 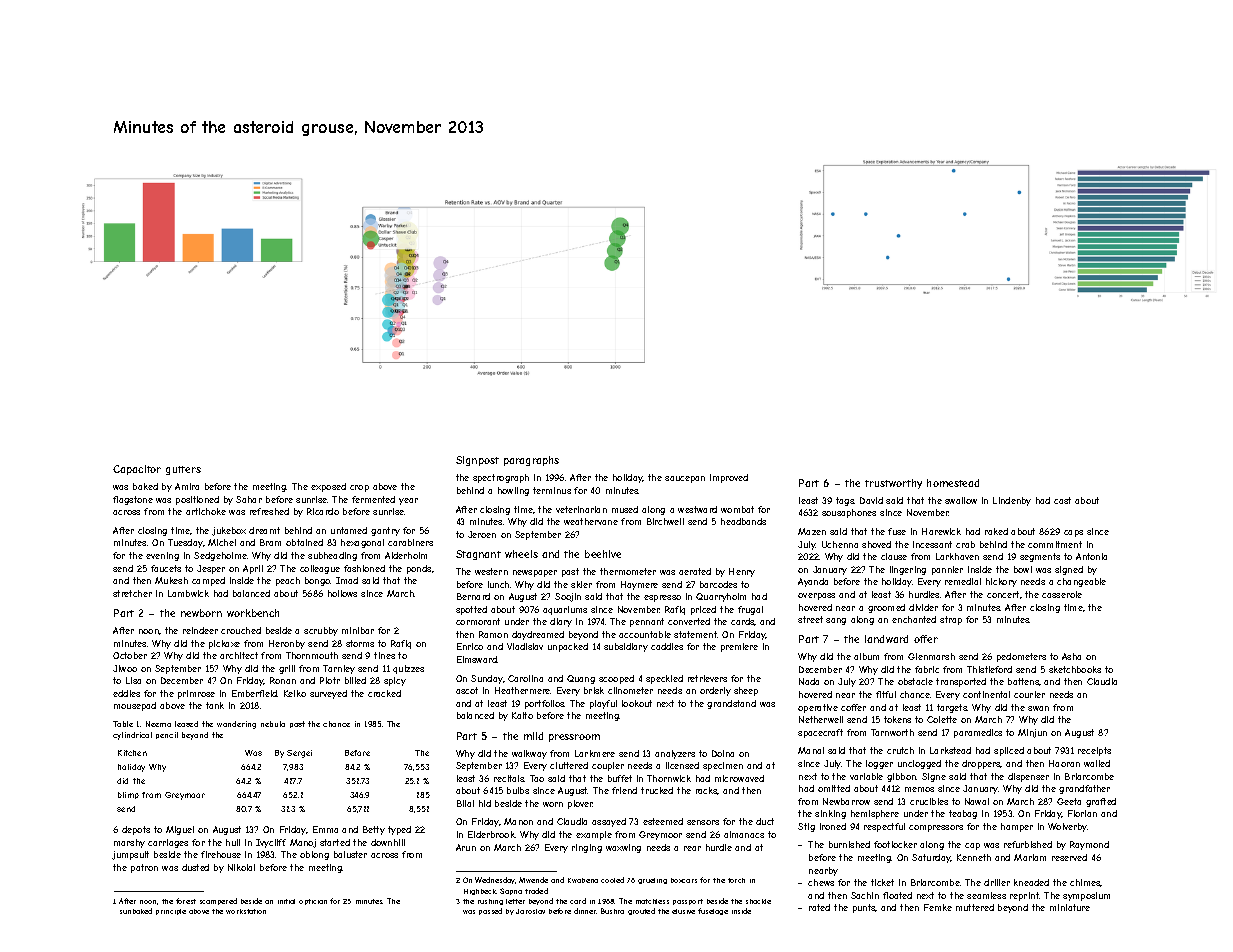 I want to click on swallow, so click(x=961, y=500).
